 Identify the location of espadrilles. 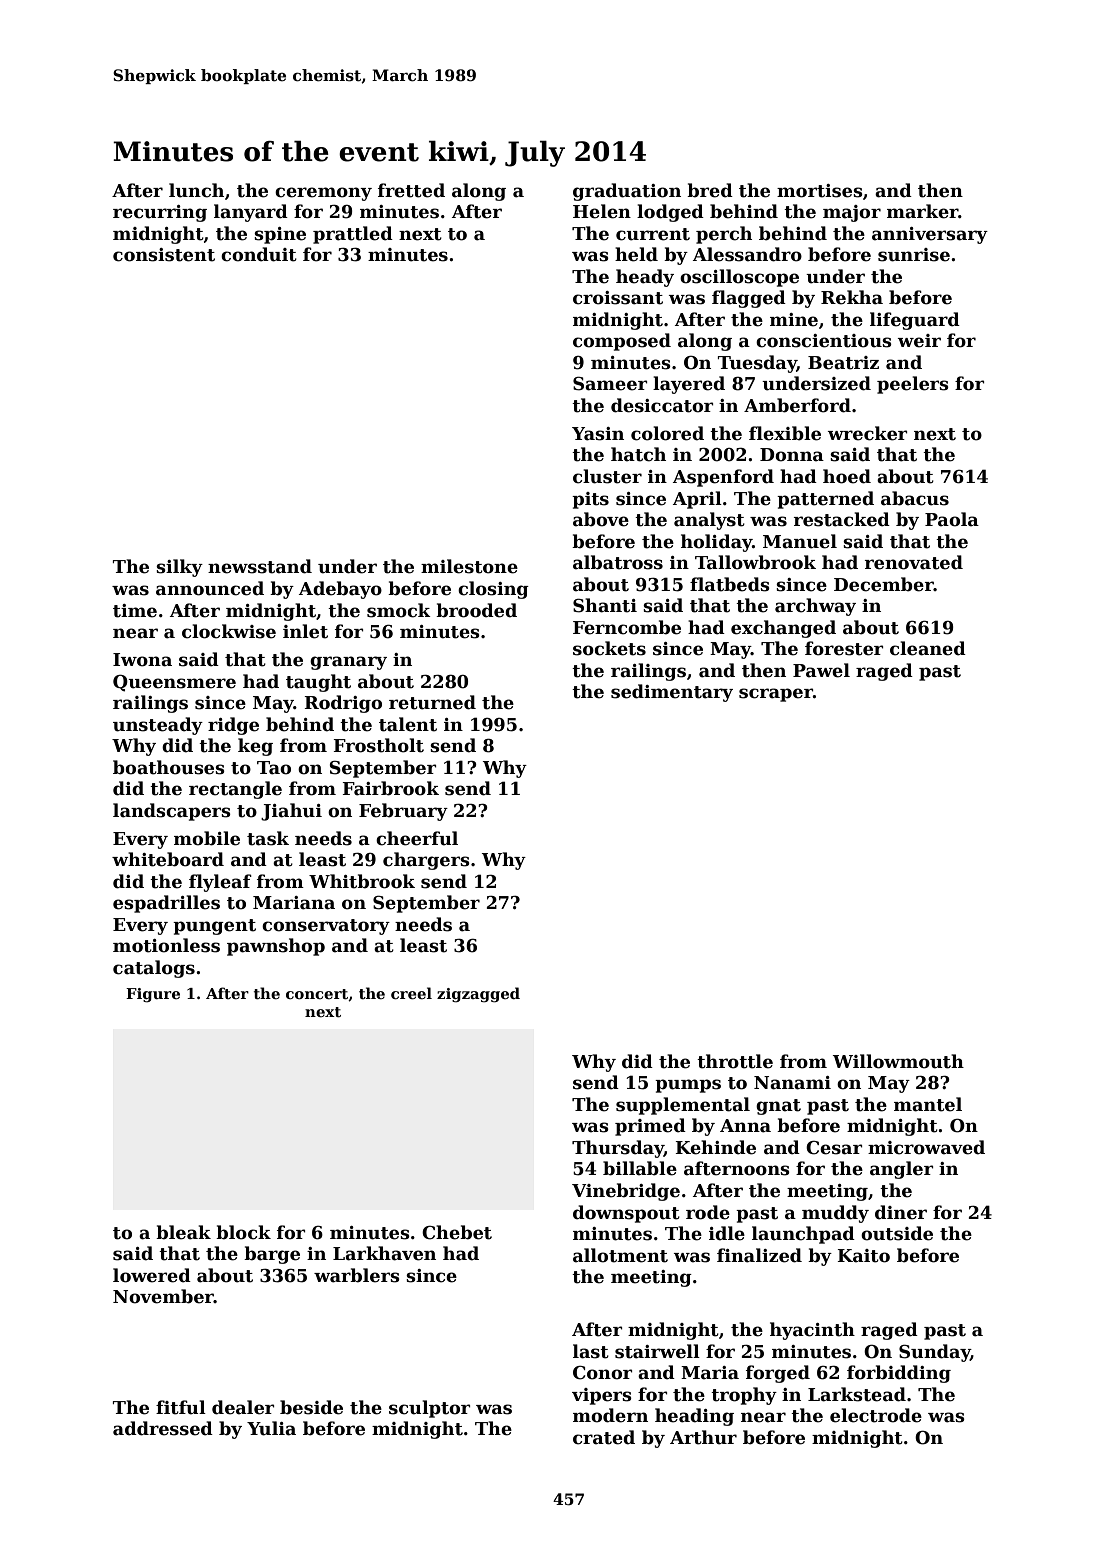
(166, 904).
